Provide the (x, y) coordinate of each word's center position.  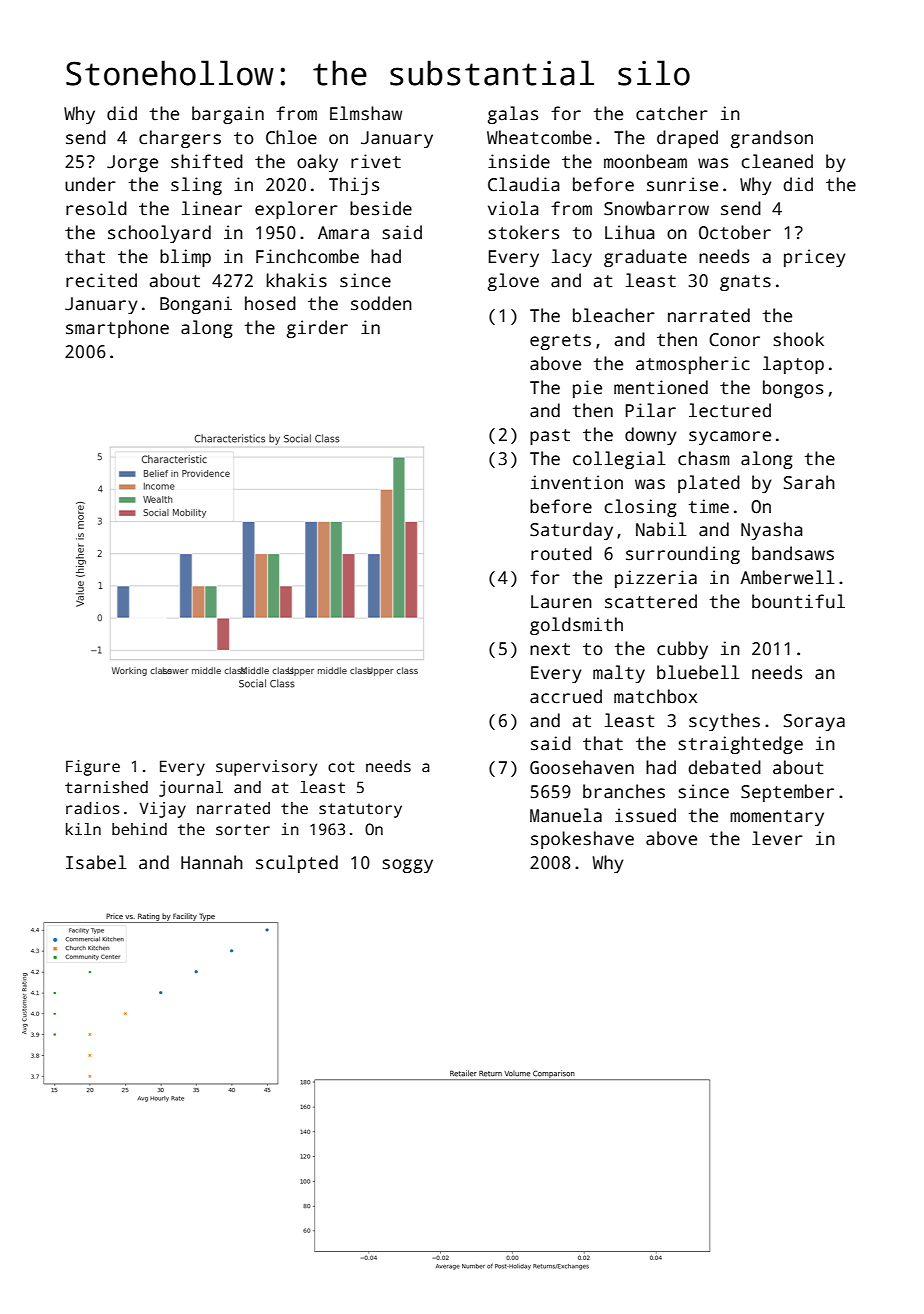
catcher (672, 113)
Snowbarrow (656, 208)
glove (513, 282)
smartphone (117, 329)
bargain (228, 115)
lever (777, 838)
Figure (93, 768)
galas (513, 115)
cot (341, 766)
